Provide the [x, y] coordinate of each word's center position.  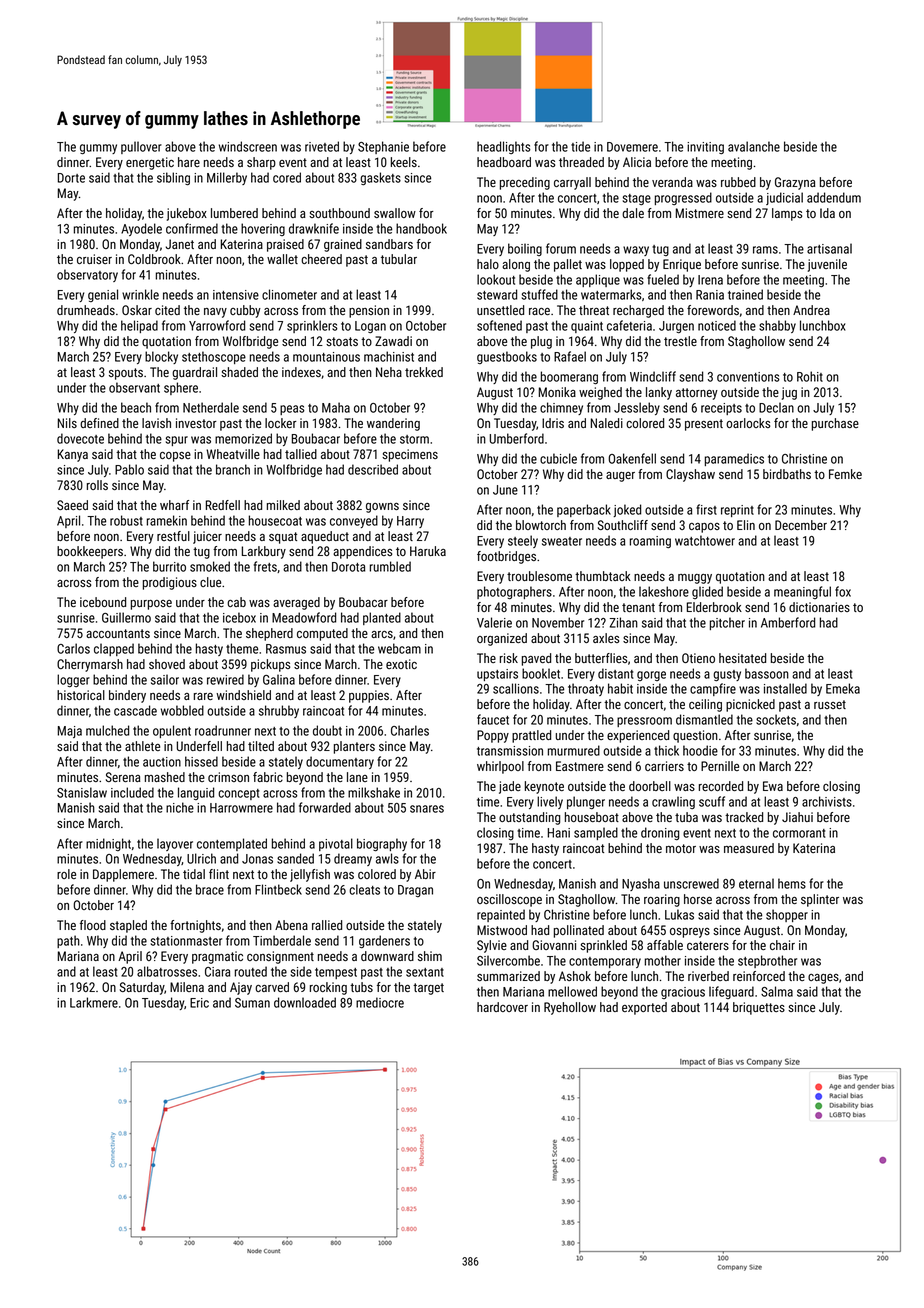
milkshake [374, 792]
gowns [382, 508]
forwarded [325, 807]
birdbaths [787, 474]
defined [99, 423]
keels [404, 162]
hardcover [502, 1007]
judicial [784, 198]
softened [499, 325]
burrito [169, 566]
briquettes [759, 1008]
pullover [141, 147]
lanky [659, 393]
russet [830, 704]
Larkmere [94, 1002]
